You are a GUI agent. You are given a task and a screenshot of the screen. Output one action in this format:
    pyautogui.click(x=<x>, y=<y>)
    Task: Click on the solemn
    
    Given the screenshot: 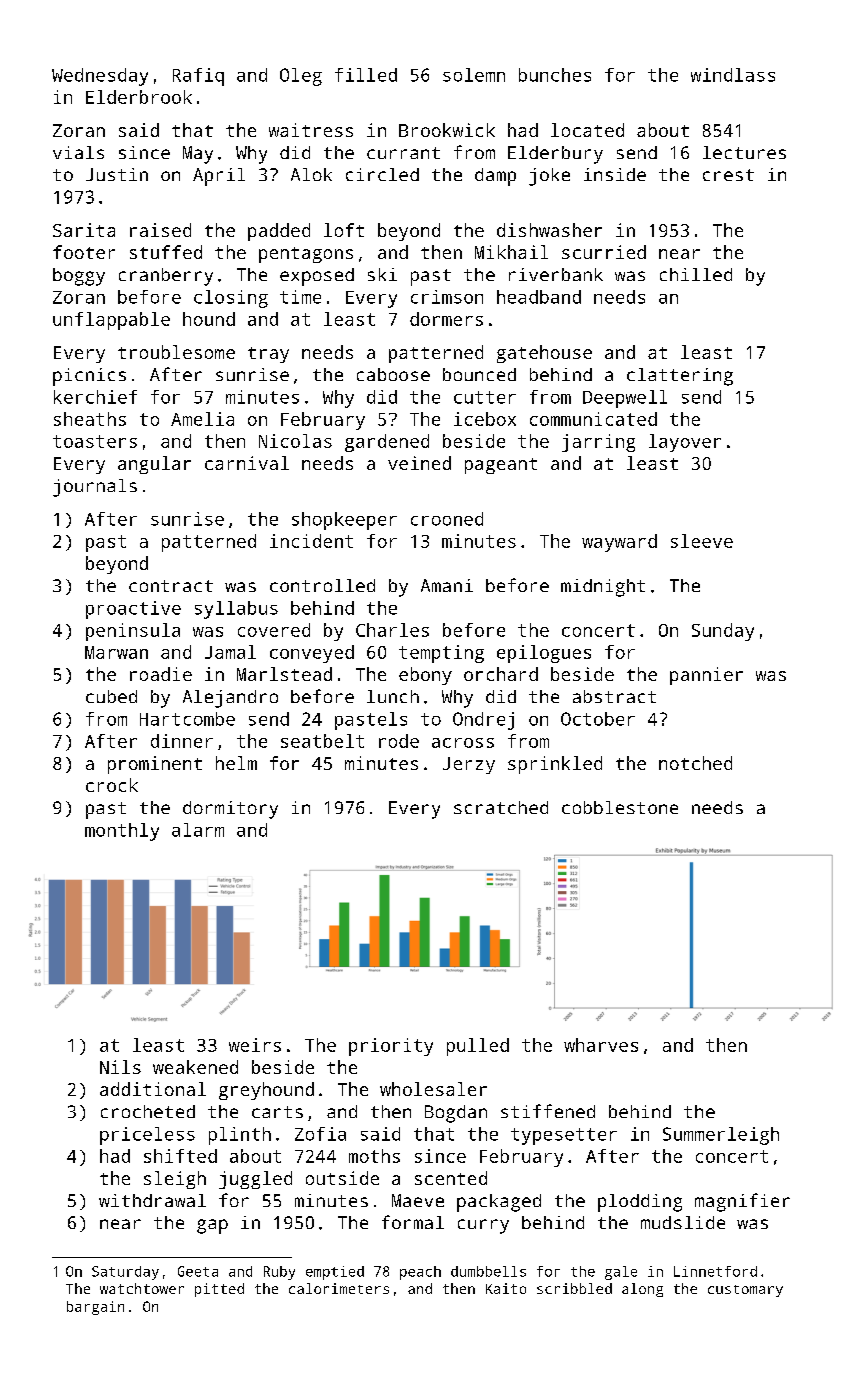 What is the action you would take?
    pyautogui.click(x=474, y=75)
